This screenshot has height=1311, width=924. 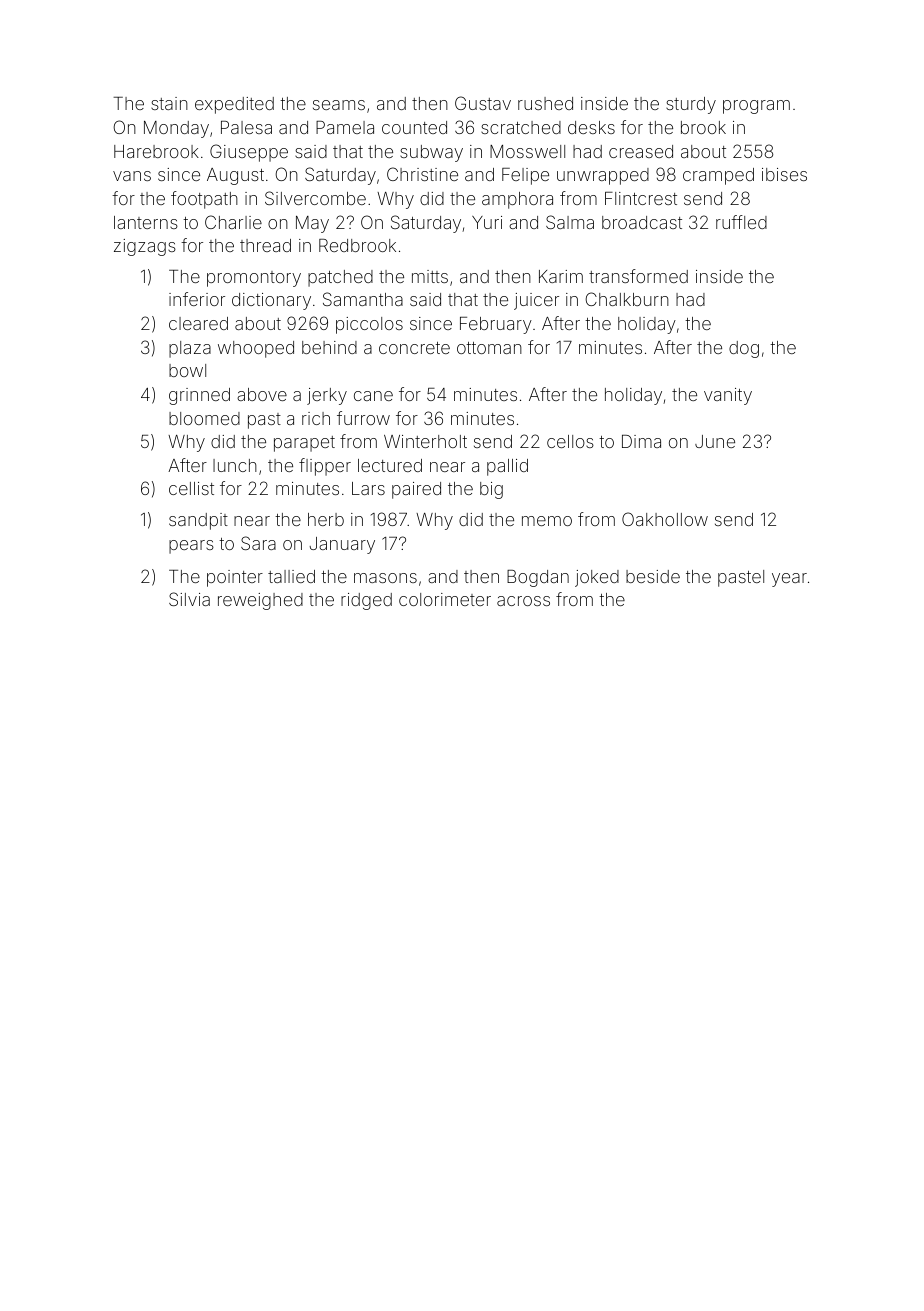 What do you see at coordinates (591, 127) in the screenshot?
I see `desks` at bounding box center [591, 127].
